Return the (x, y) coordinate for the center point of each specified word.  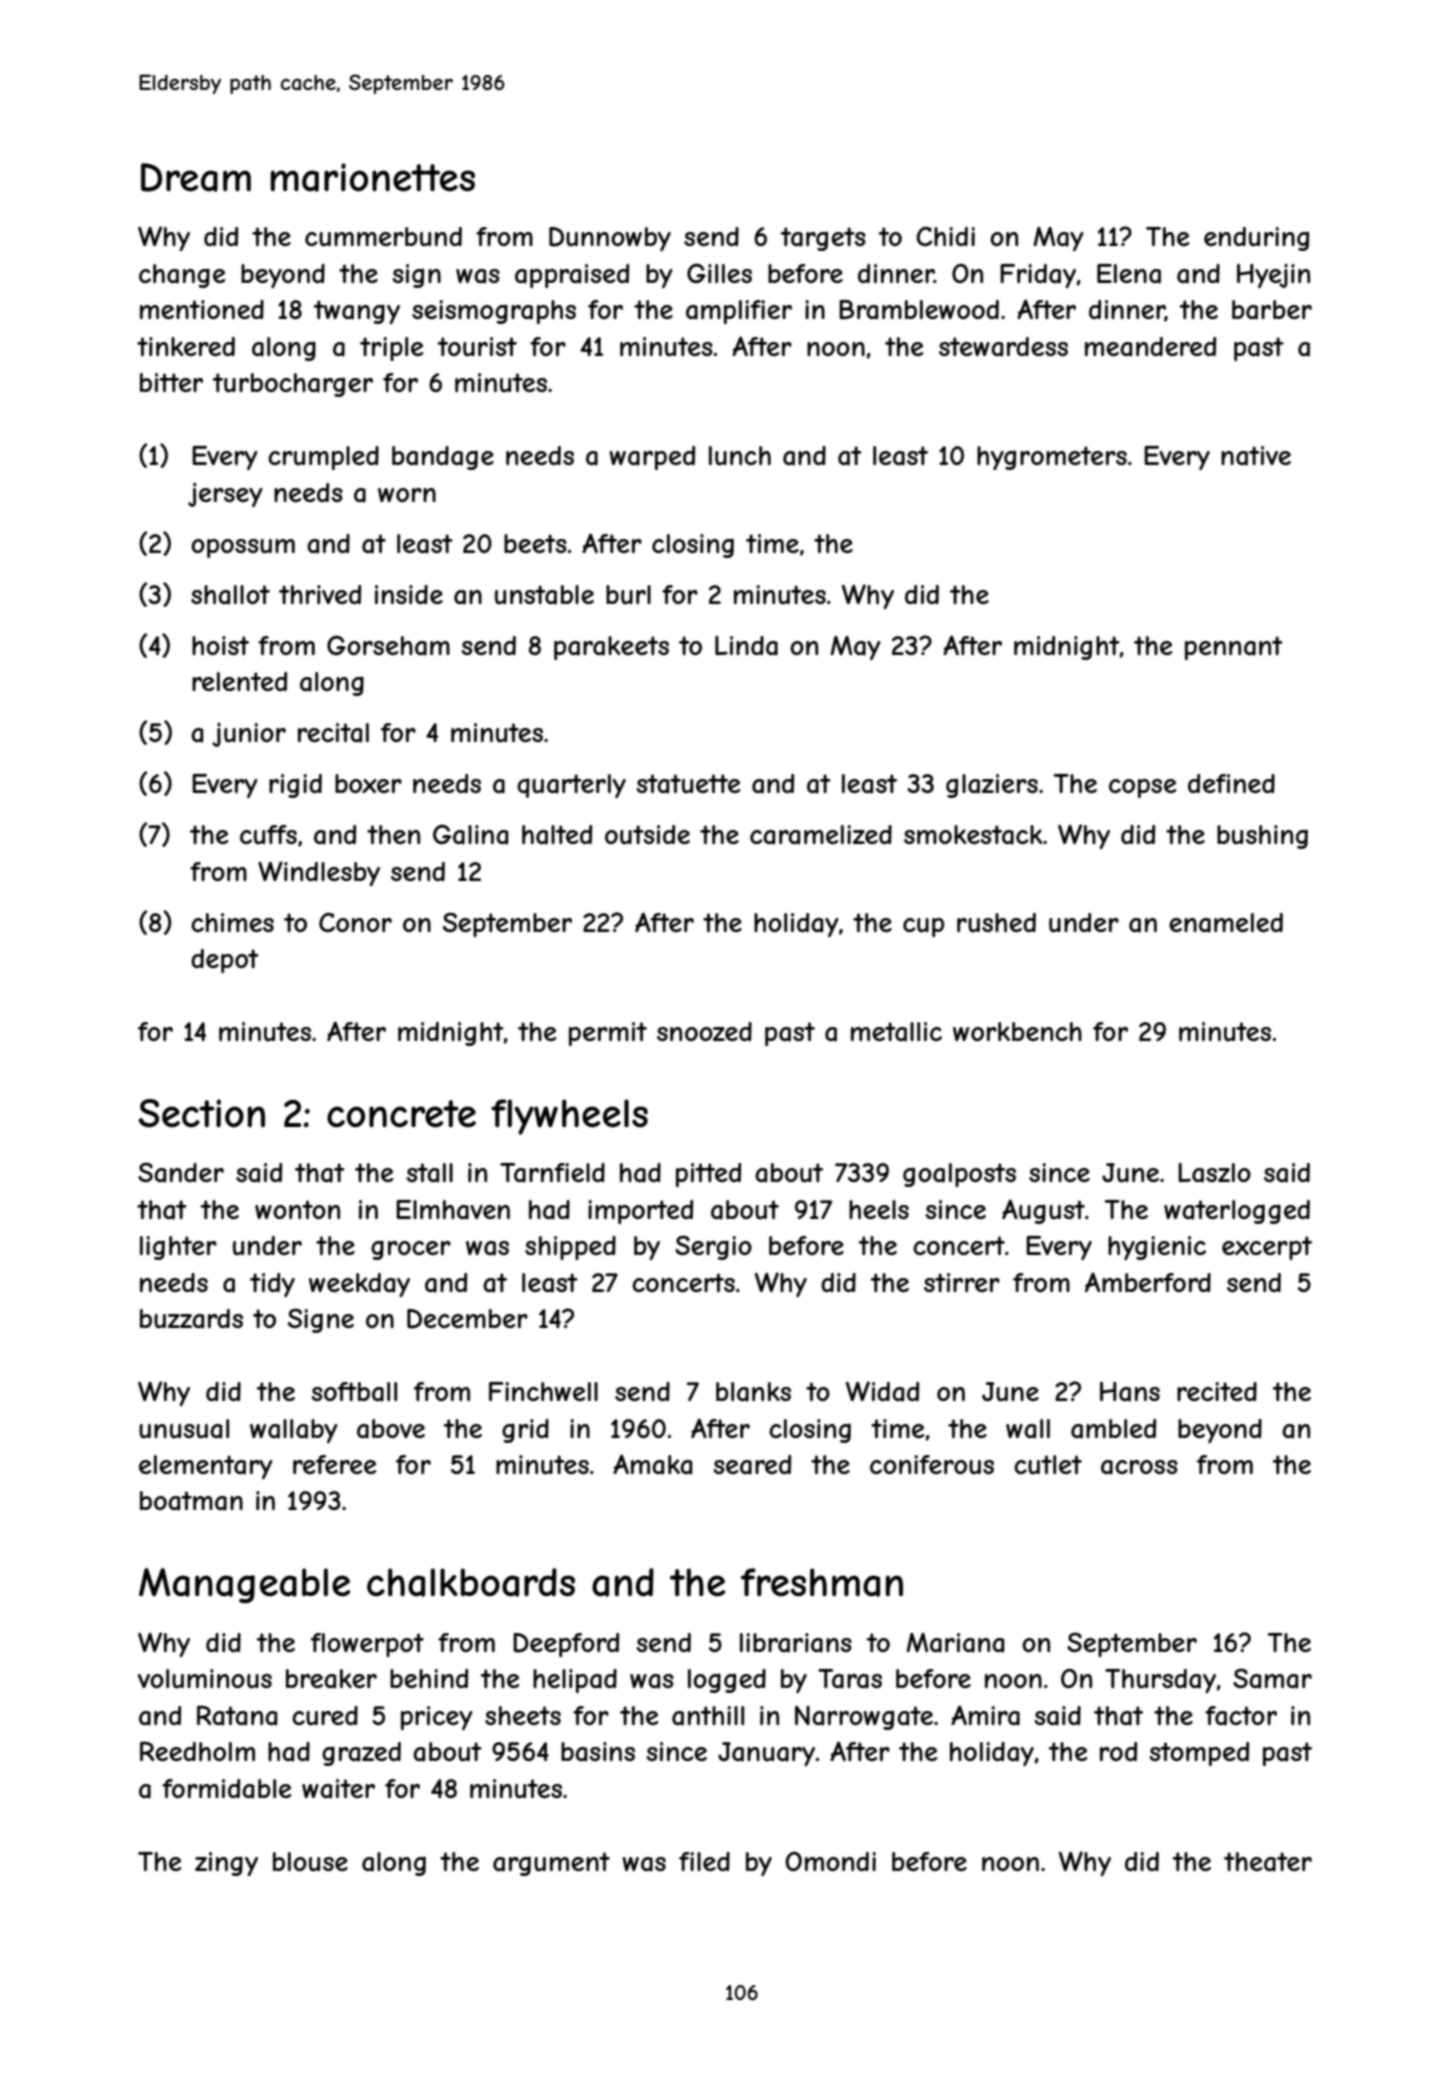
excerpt (1267, 1248)
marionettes (373, 177)
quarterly (571, 786)
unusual (184, 1429)
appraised (572, 276)
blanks (753, 1392)
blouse (310, 1861)
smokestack (973, 835)
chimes (232, 922)
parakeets (611, 648)
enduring (1256, 239)
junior (249, 735)
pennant (1234, 648)
